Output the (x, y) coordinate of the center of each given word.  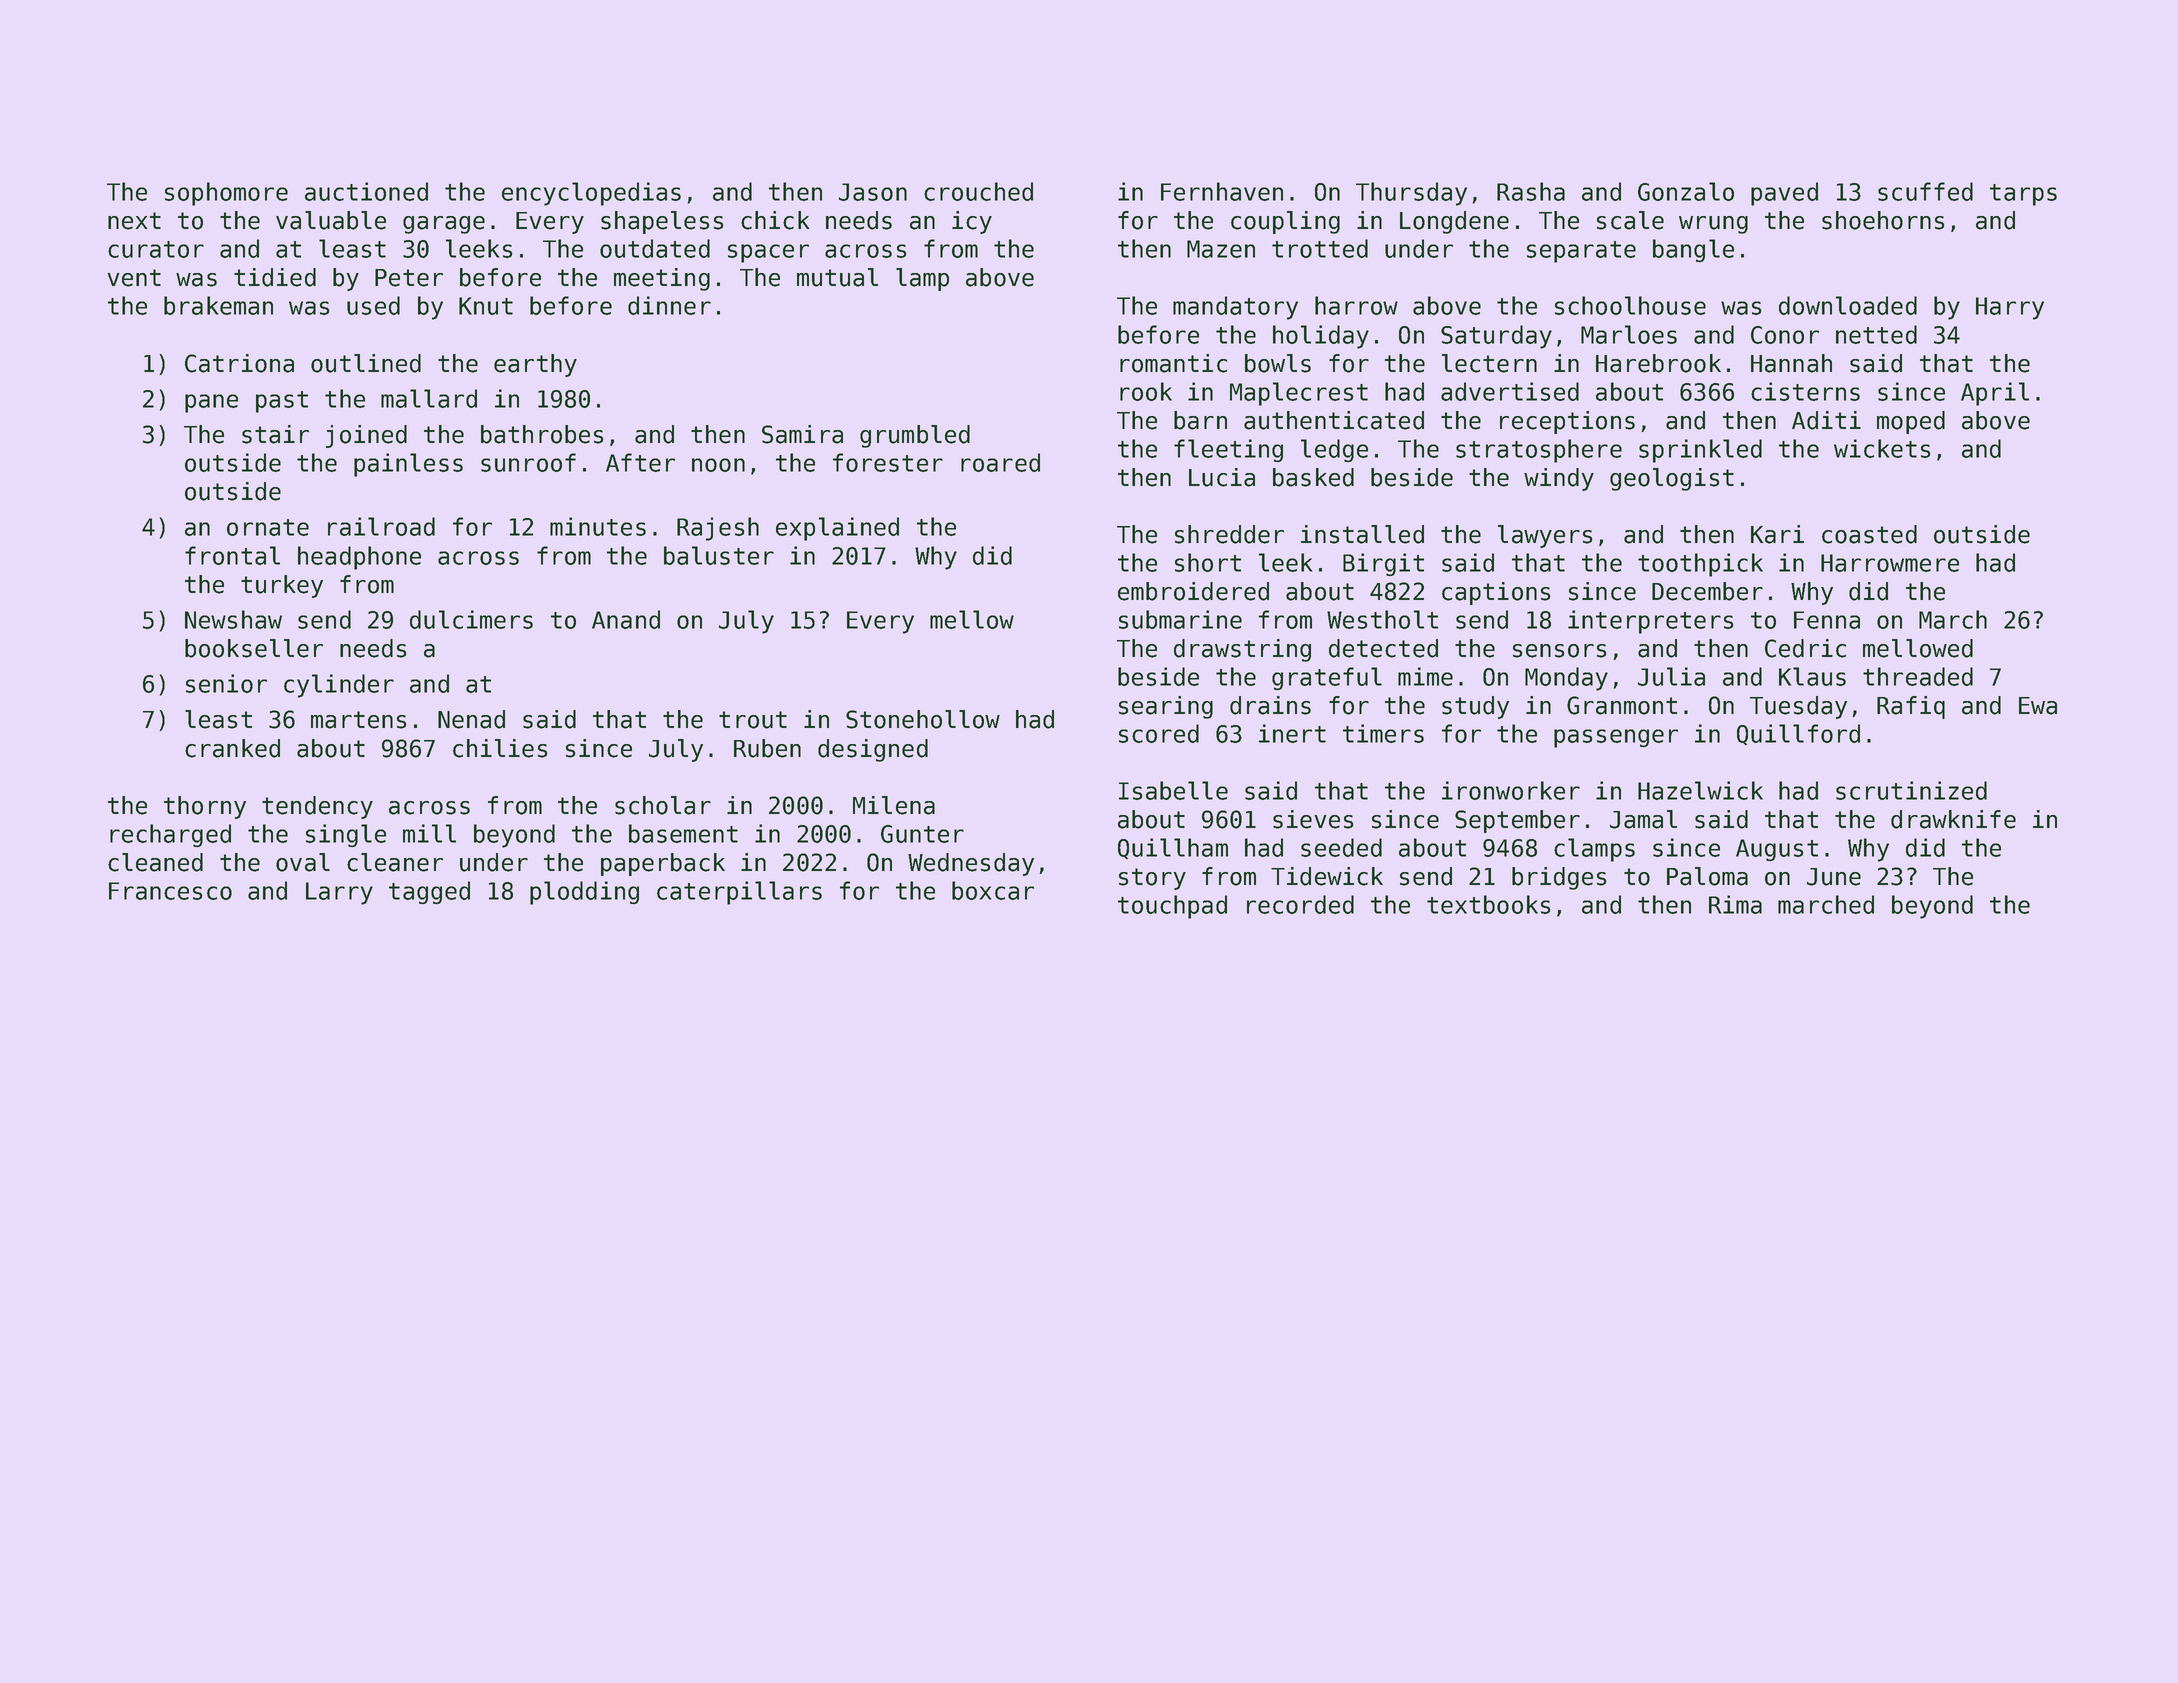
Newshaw (233, 619)
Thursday (1411, 194)
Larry (339, 893)
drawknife (1953, 819)
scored (1159, 733)
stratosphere (1539, 451)
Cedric (1805, 648)
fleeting (1228, 450)
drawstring (1242, 650)
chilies (500, 748)
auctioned (366, 191)
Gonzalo (1686, 191)
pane (211, 403)
